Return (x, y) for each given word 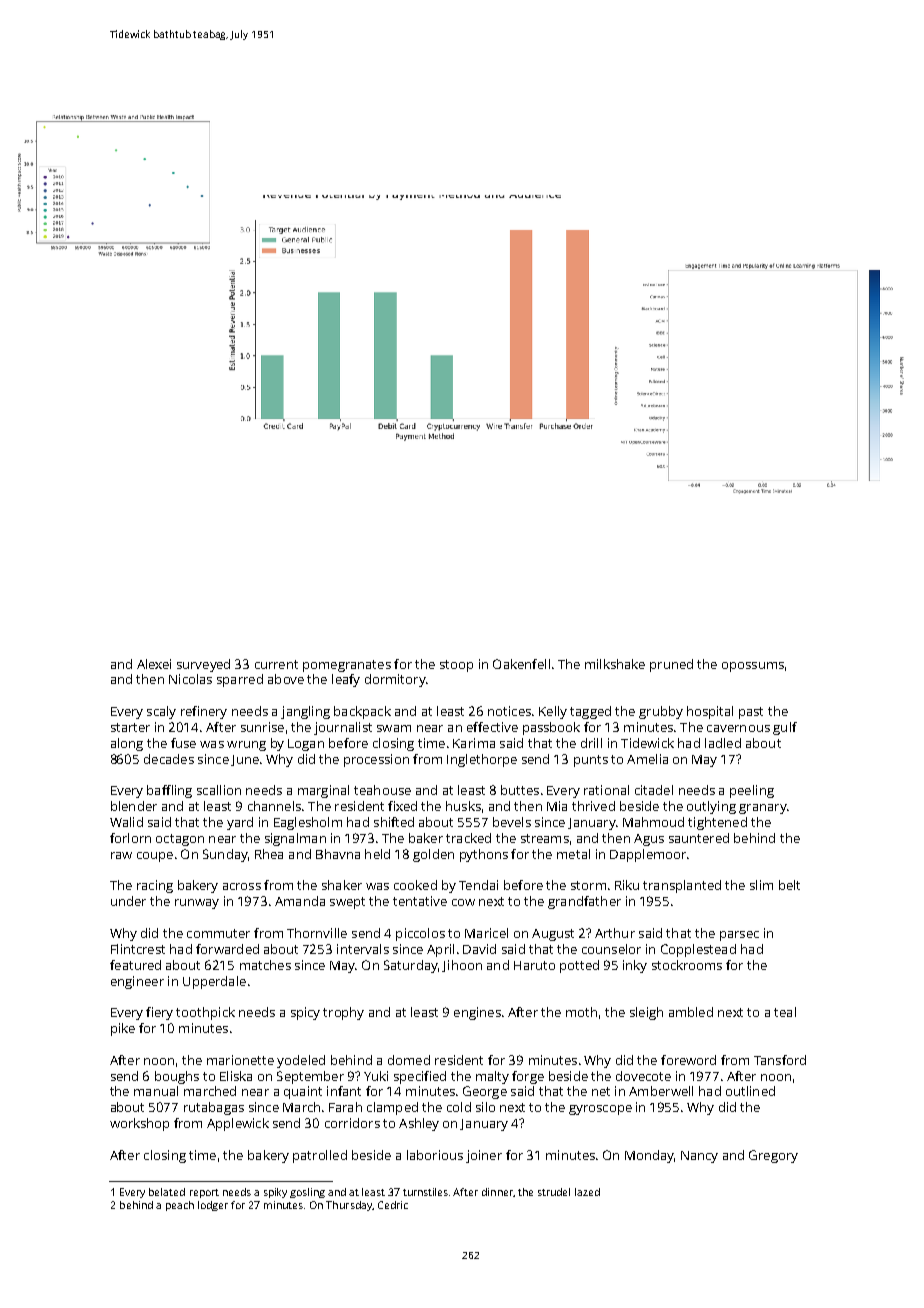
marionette (240, 1060)
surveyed (203, 665)
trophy (343, 1013)
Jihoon (462, 966)
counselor (611, 949)
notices (509, 711)
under (128, 901)
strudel (554, 1192)
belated (167, 1192)
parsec (739, 936)
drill (591, 743)
